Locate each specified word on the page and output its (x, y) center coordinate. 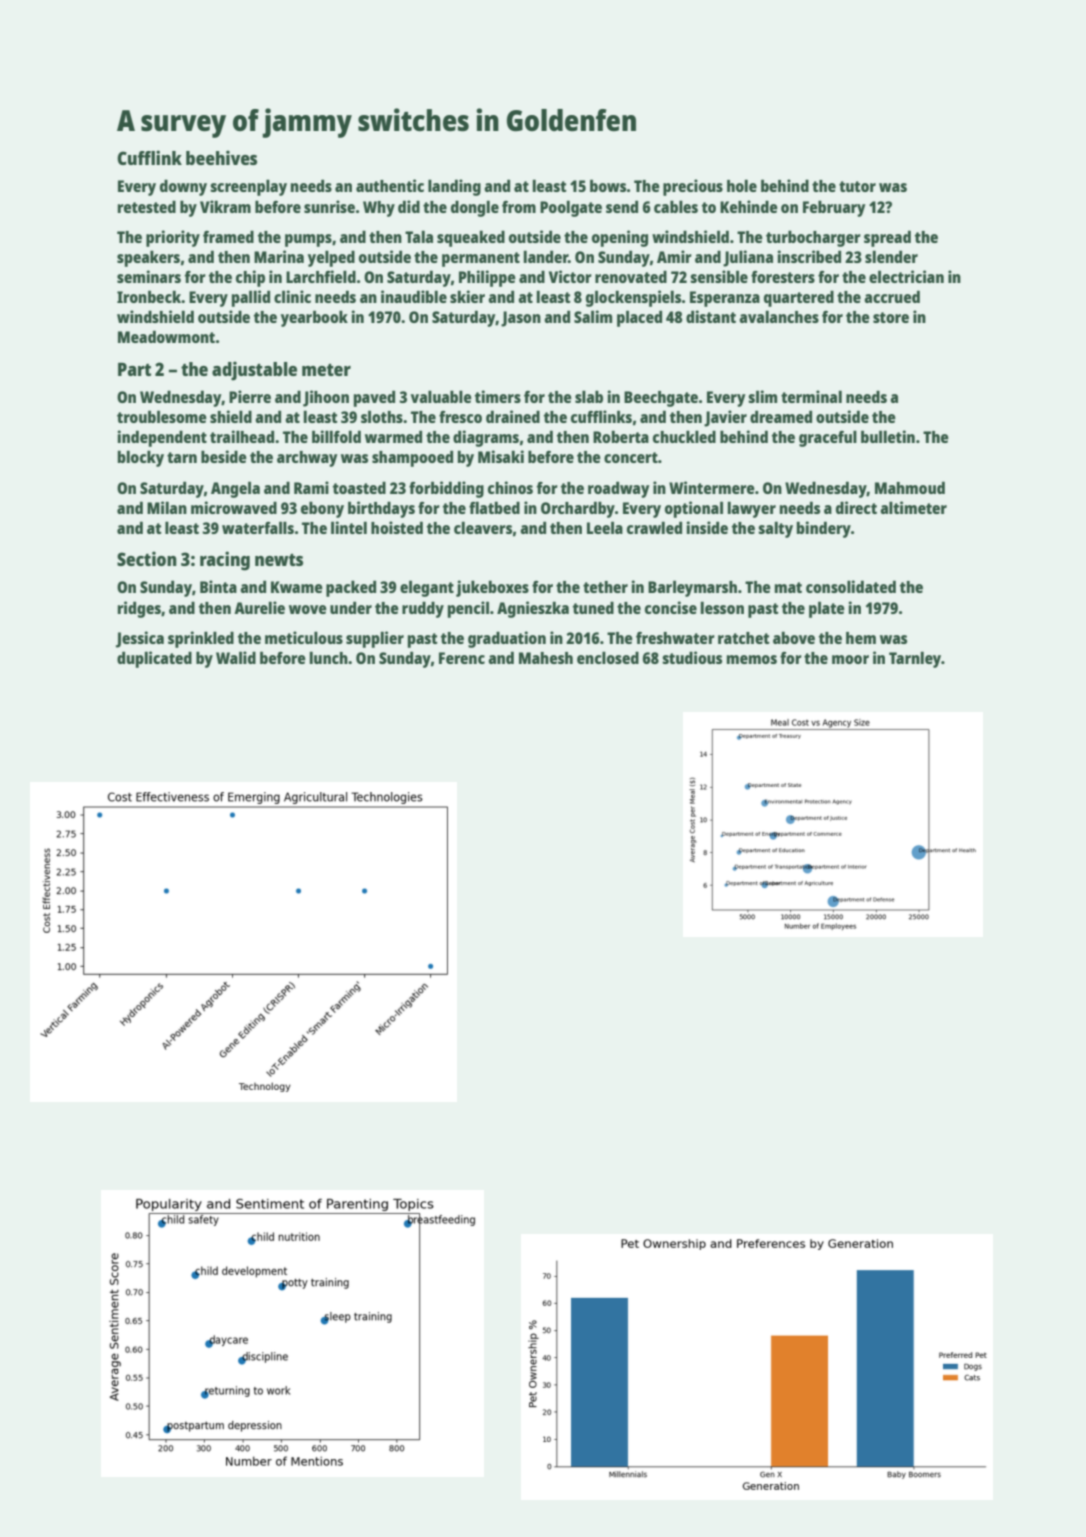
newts (279, 560)
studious (692, 657)
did (409, 206)
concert (631, 457)
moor (850, 659)
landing (454, 187)
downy (183, 187)
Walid (236, 657)
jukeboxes (492, 588)
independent (162, 438)
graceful (828, 438)
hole (742, 185)
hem (861, 638)
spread (887, 238)
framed (228, 236)
